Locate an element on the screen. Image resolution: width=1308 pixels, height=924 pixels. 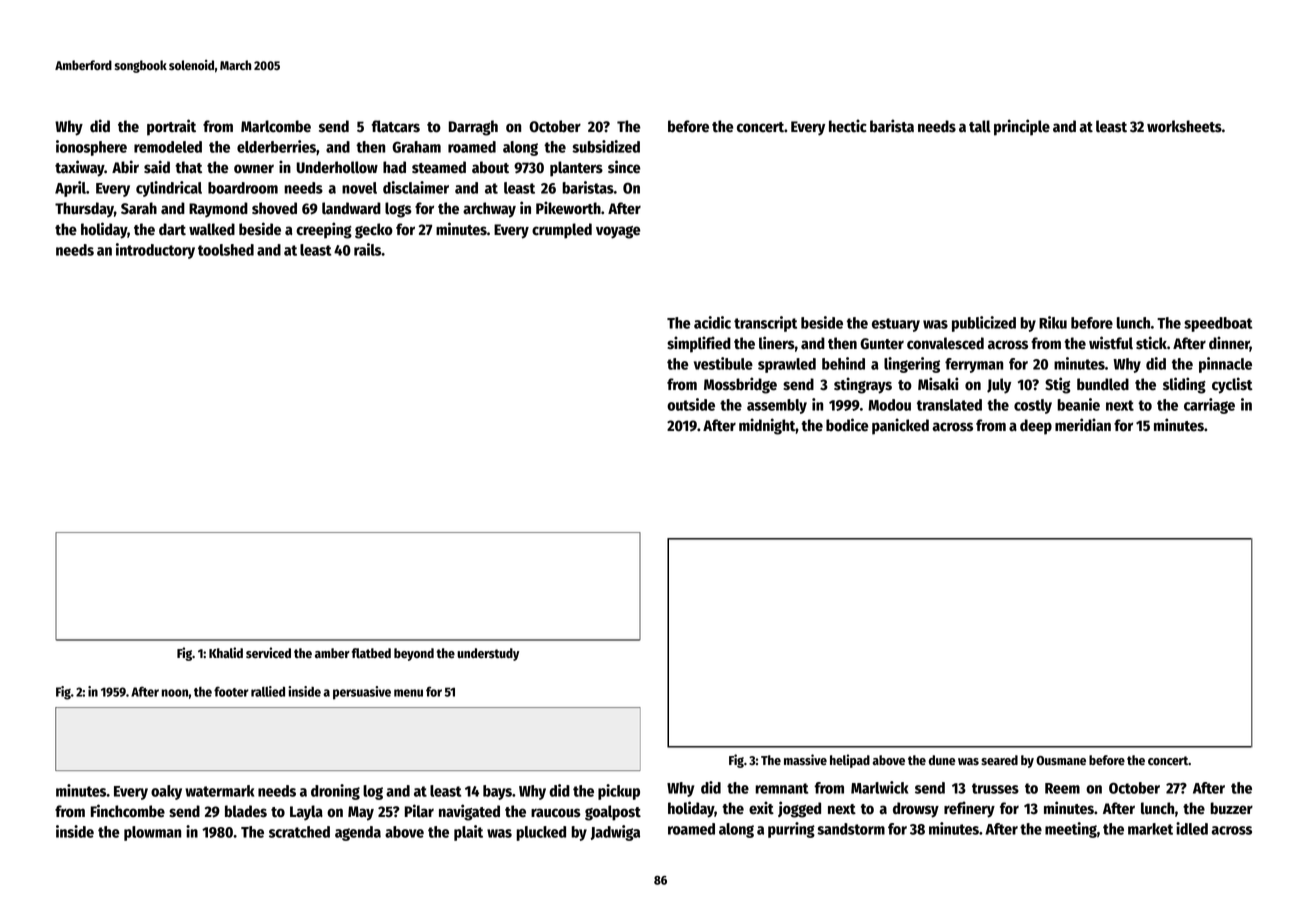
plowman is located at coordinates (152, 833).
